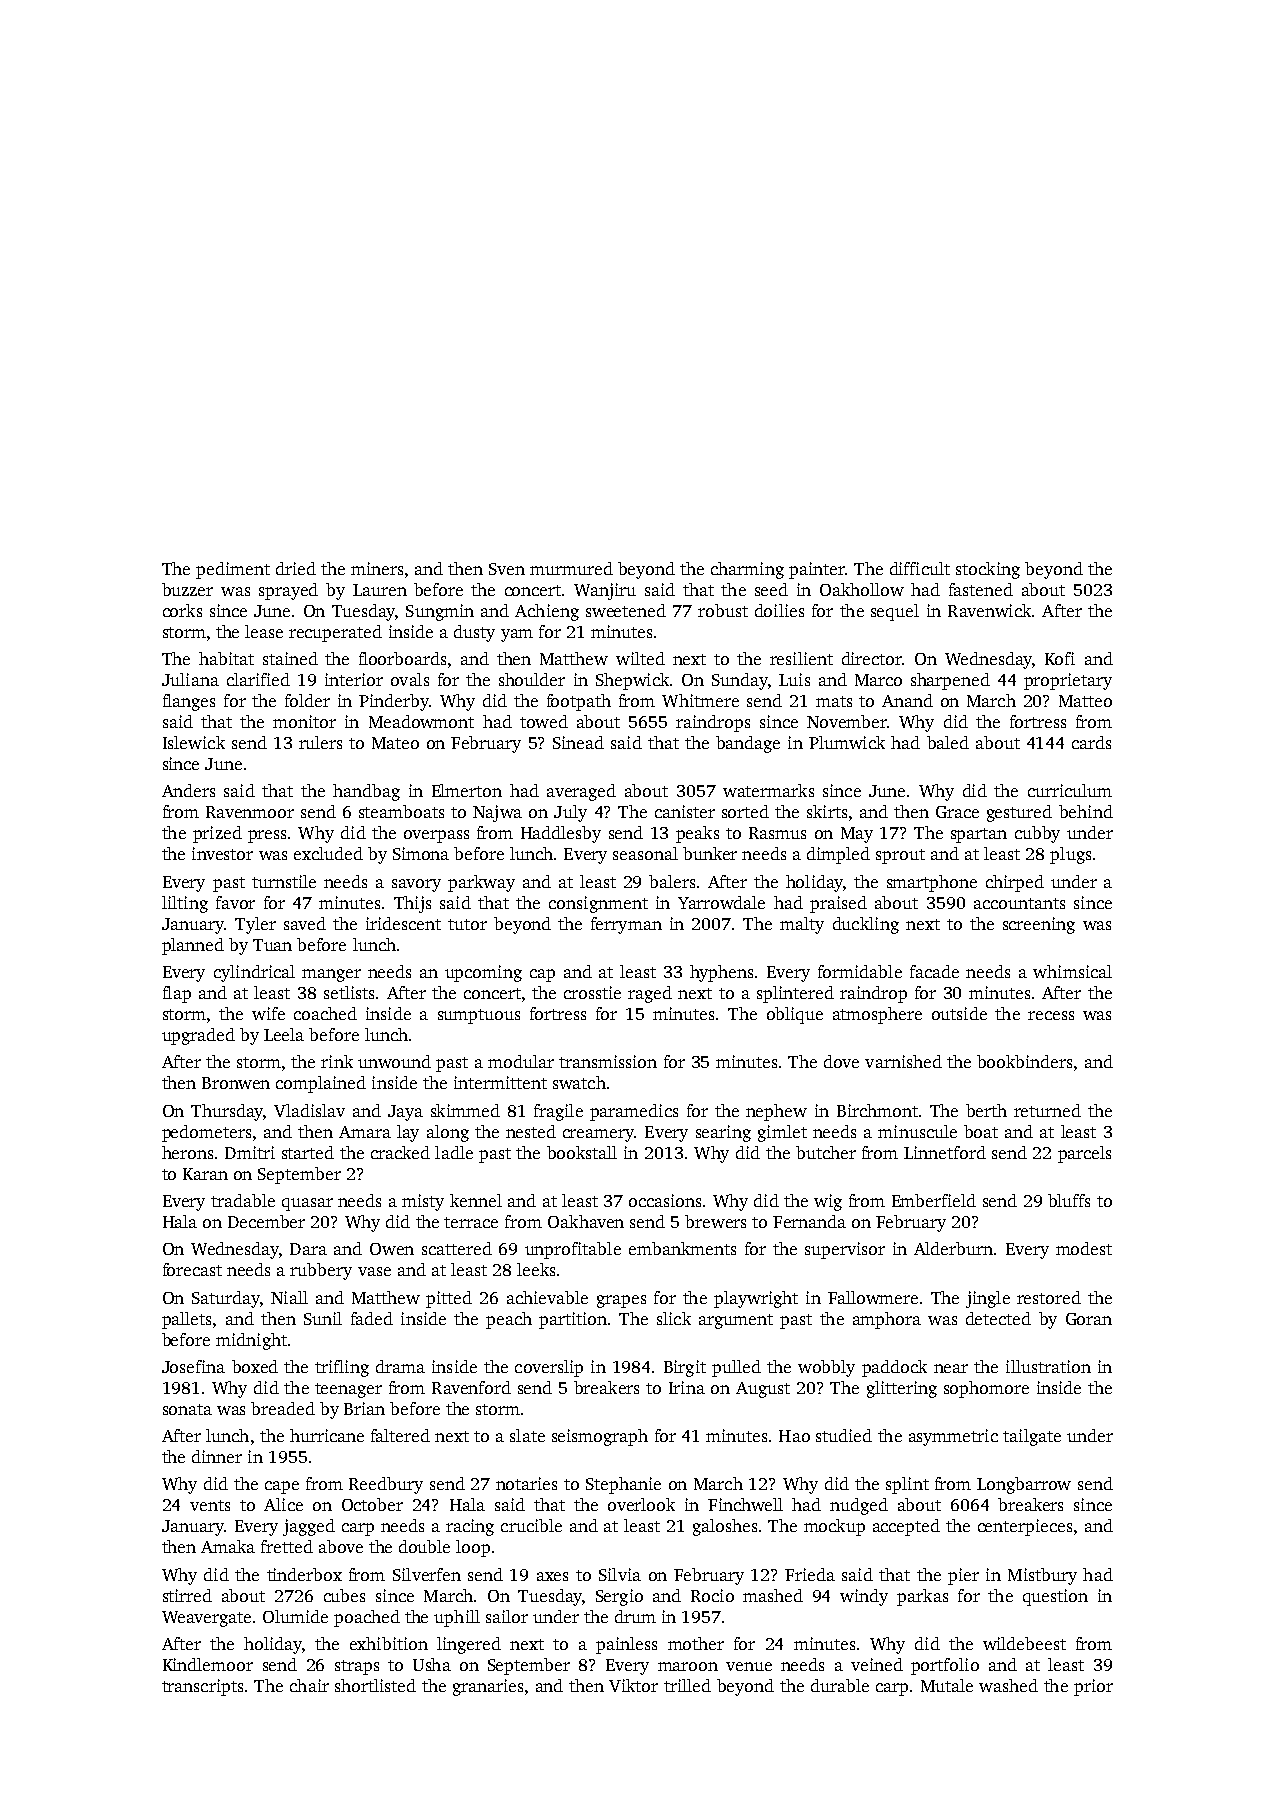 This document has height=1801, width=1274. Describe the element at coordinates (375, 1685) in the document. I see `shortlisted` at that location.
